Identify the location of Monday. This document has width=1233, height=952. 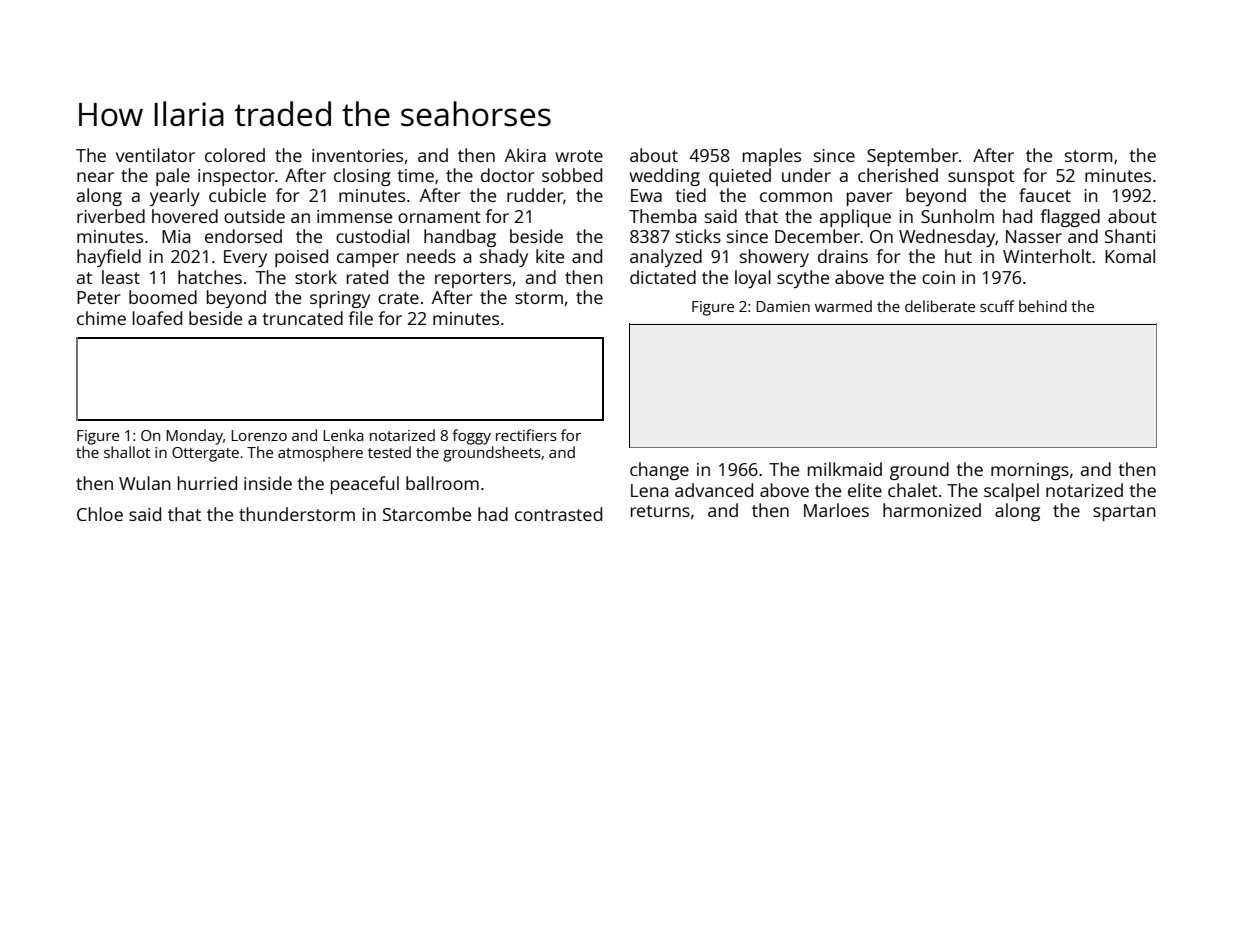
(194, 437).
